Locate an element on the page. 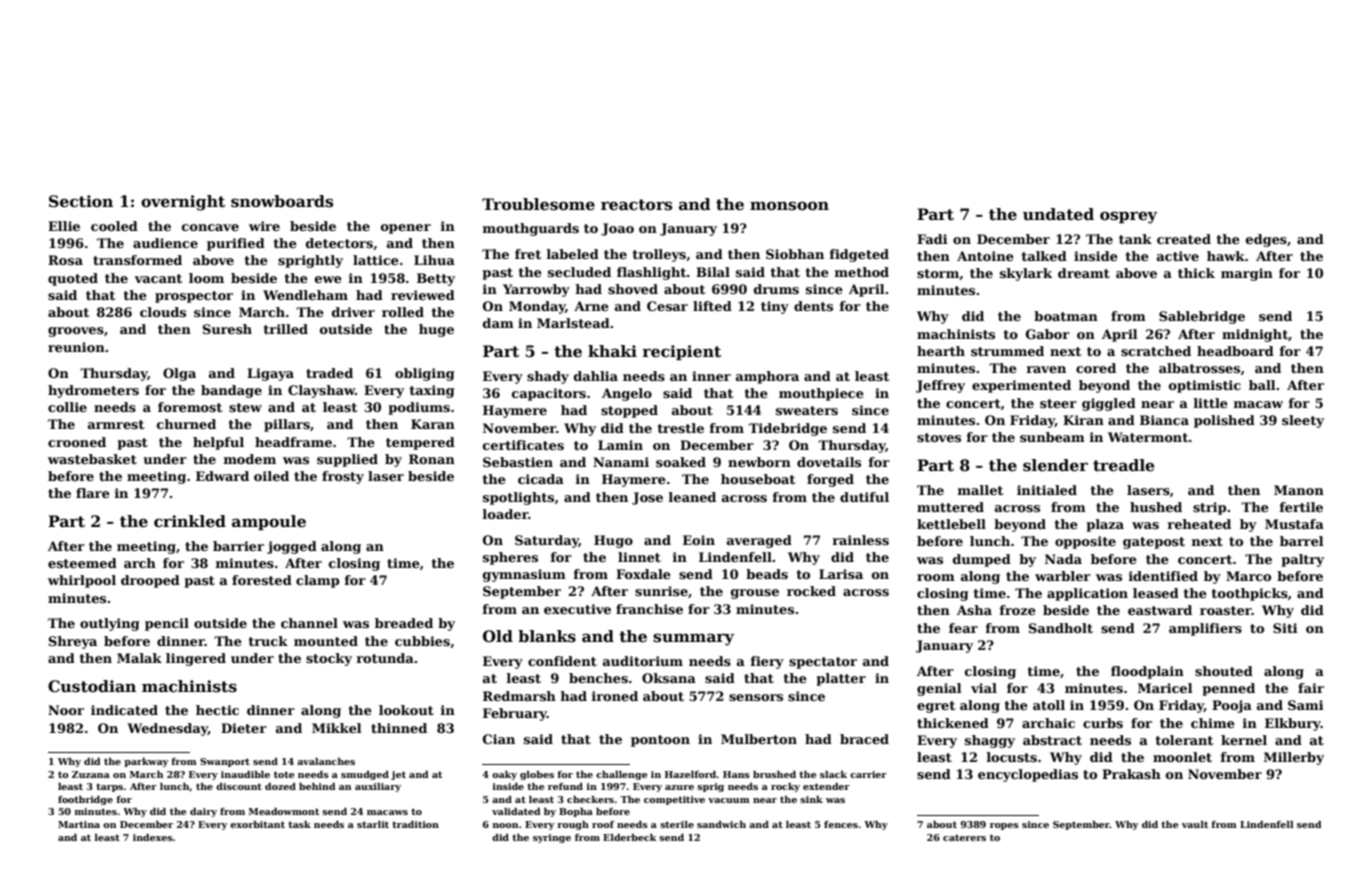 Image resolution: width=1372 pixels, height=887 pixels. task is located at coordinates (299, 824).
